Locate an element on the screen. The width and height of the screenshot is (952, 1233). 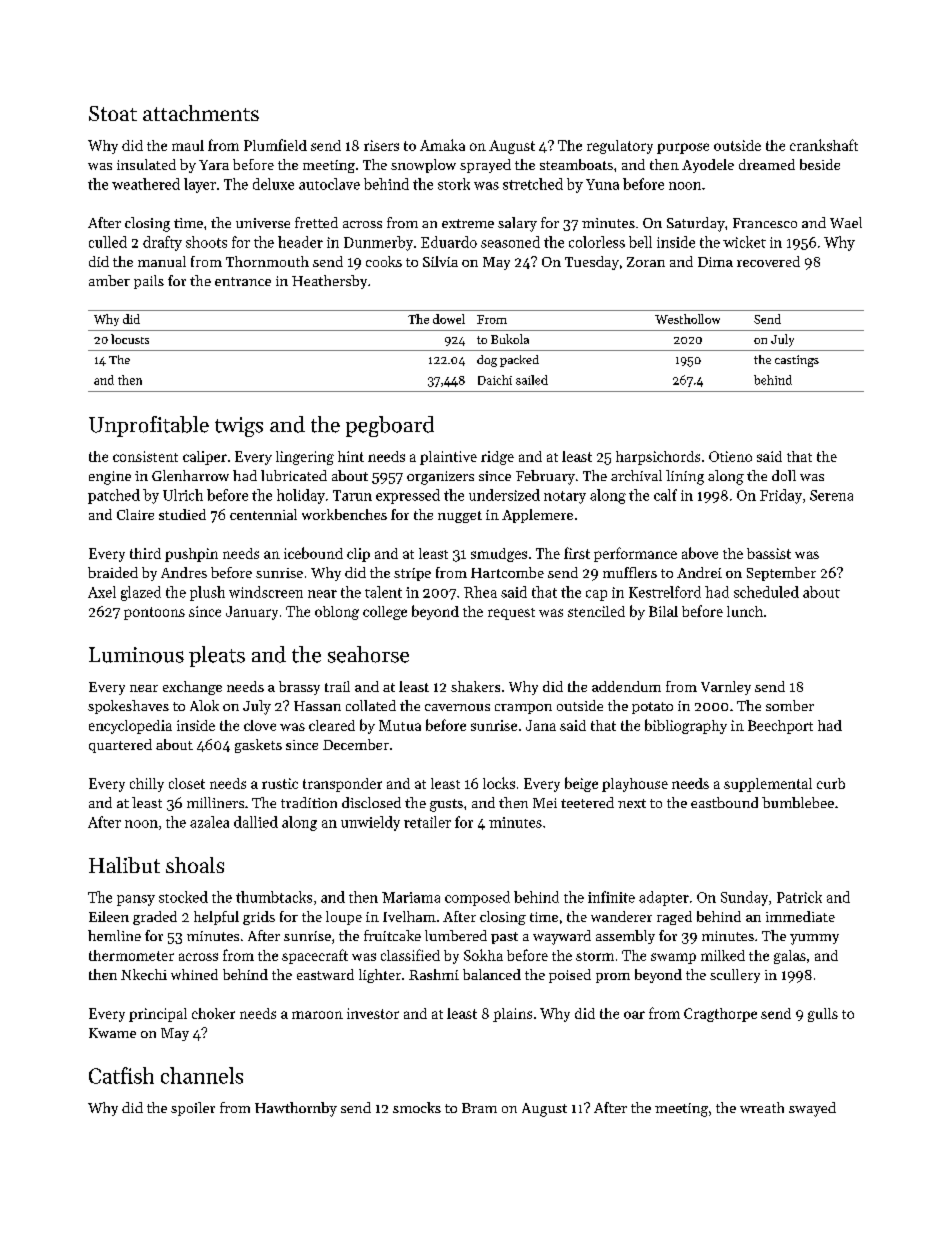
sailed is located at coordinates (532, 380).
